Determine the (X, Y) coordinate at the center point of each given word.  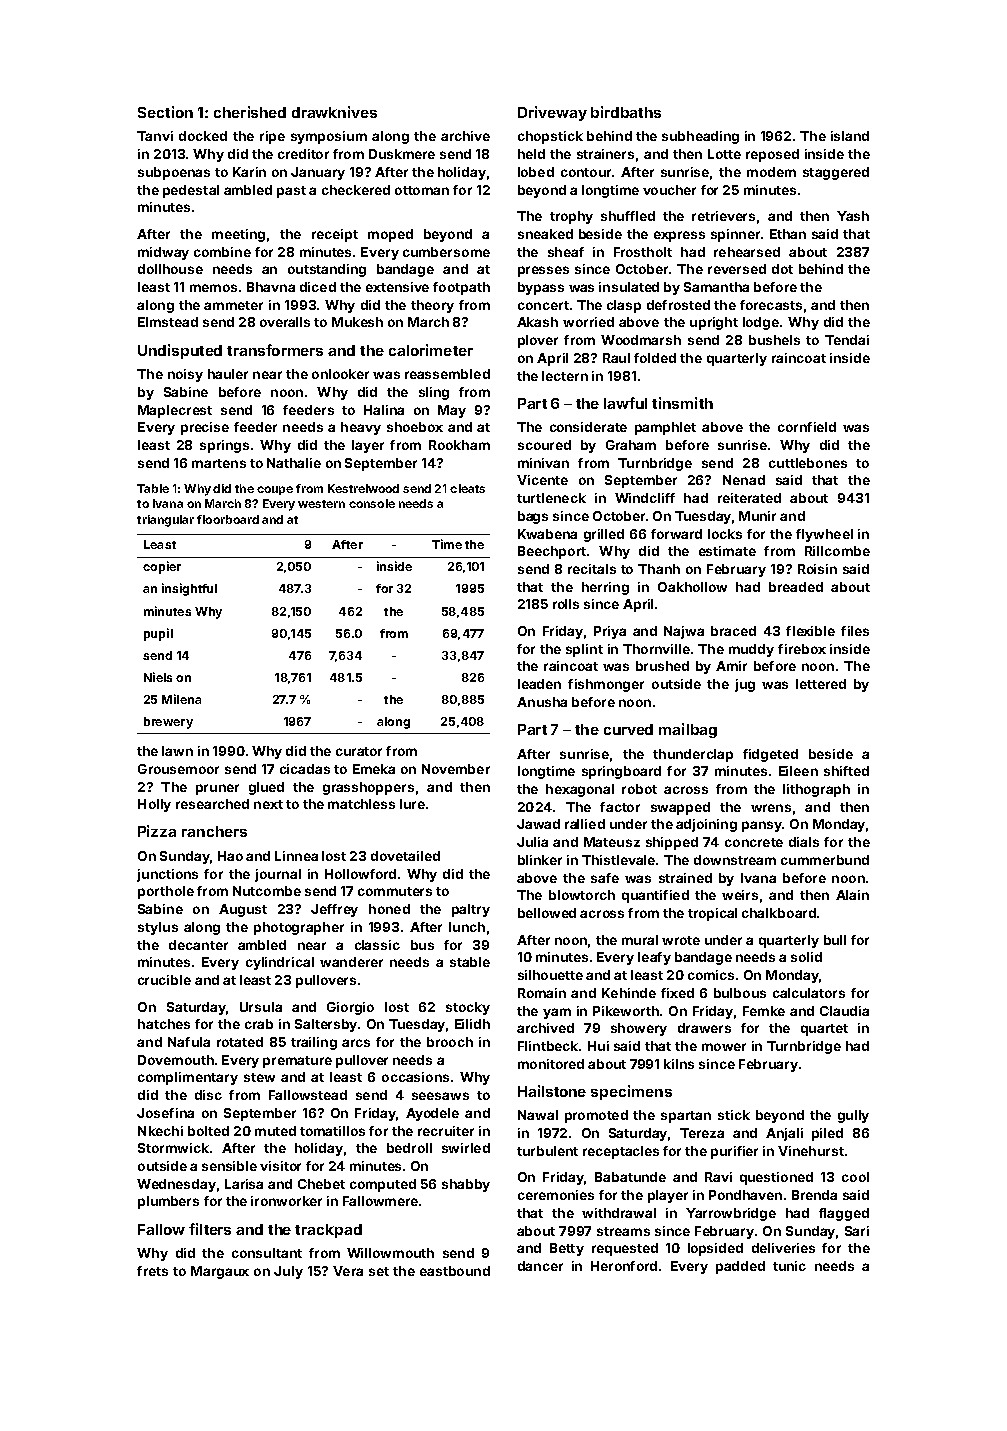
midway (163, 253)
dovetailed (405, 856)
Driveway (552, 113)
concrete (754, 842)
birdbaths (626, 112)
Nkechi (160, 1131)
